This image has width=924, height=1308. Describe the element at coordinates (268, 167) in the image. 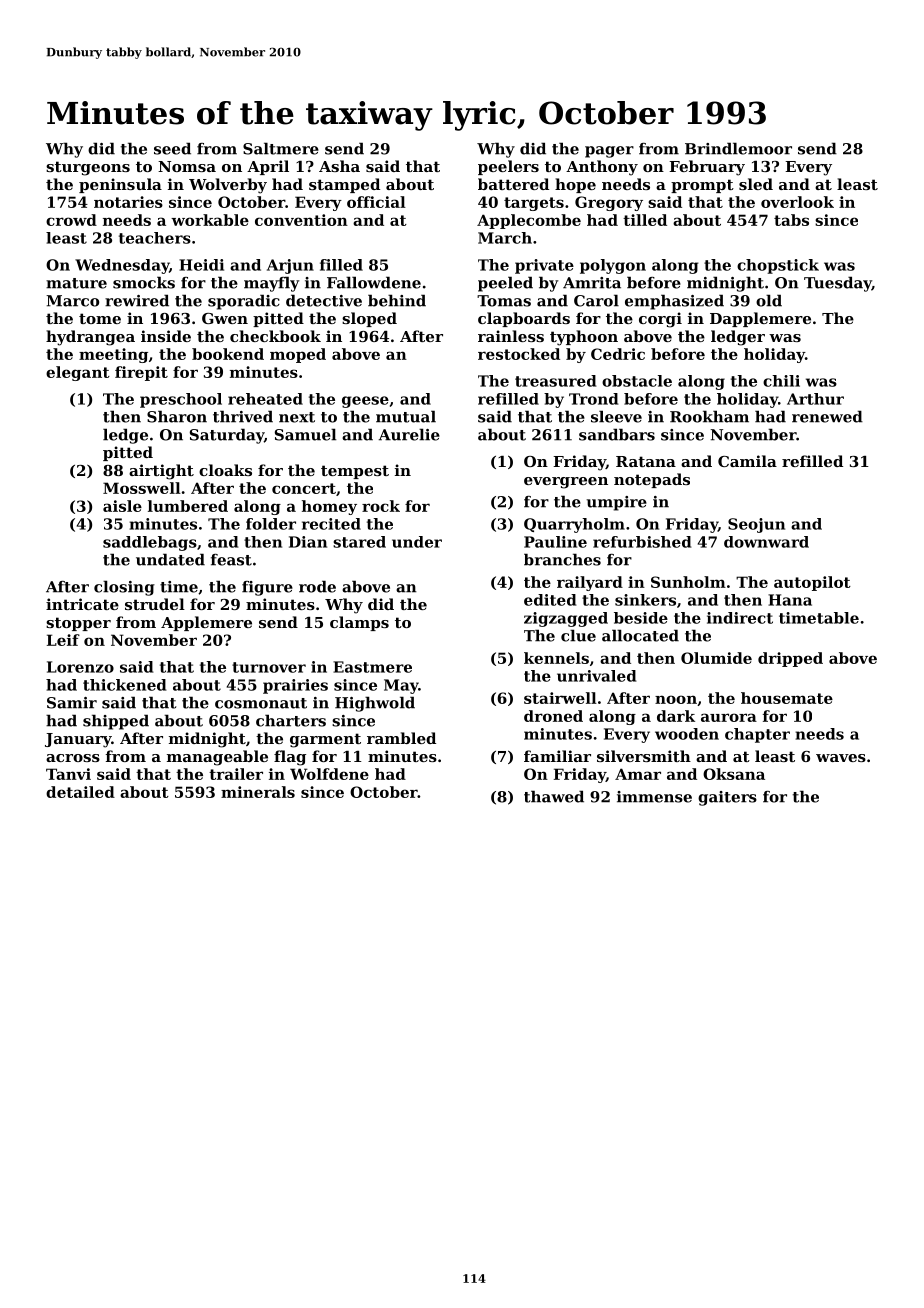

I see `April` at that location.
